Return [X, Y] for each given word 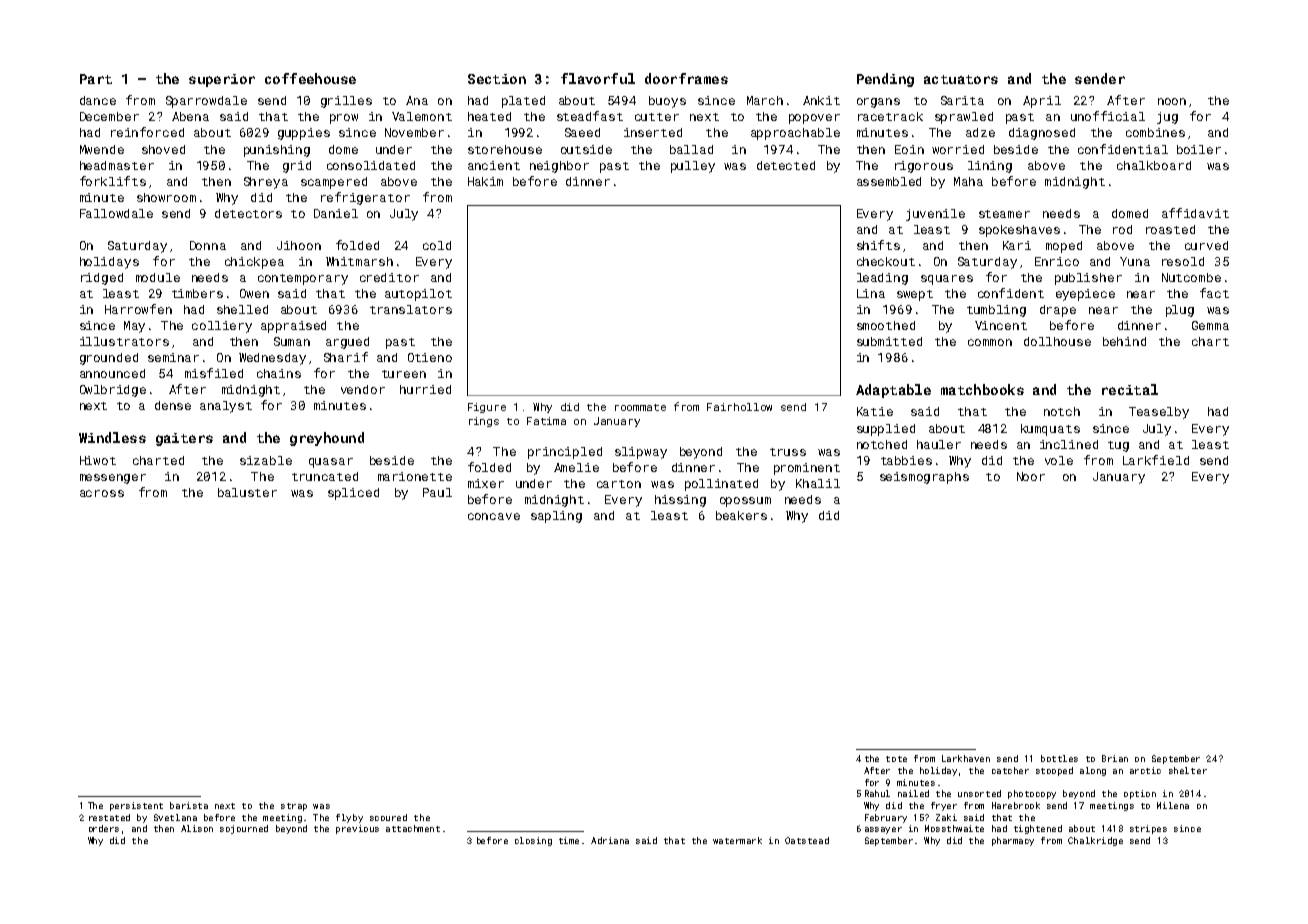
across [102, 493]
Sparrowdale [206, 102]
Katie [875, 411]
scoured [388, 817]
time [569, 840]
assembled [889, 181]
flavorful [598, 78]
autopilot [418, 295]
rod [1122, 229]
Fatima [546, 421]
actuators [961, 79]
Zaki [946, 817]
